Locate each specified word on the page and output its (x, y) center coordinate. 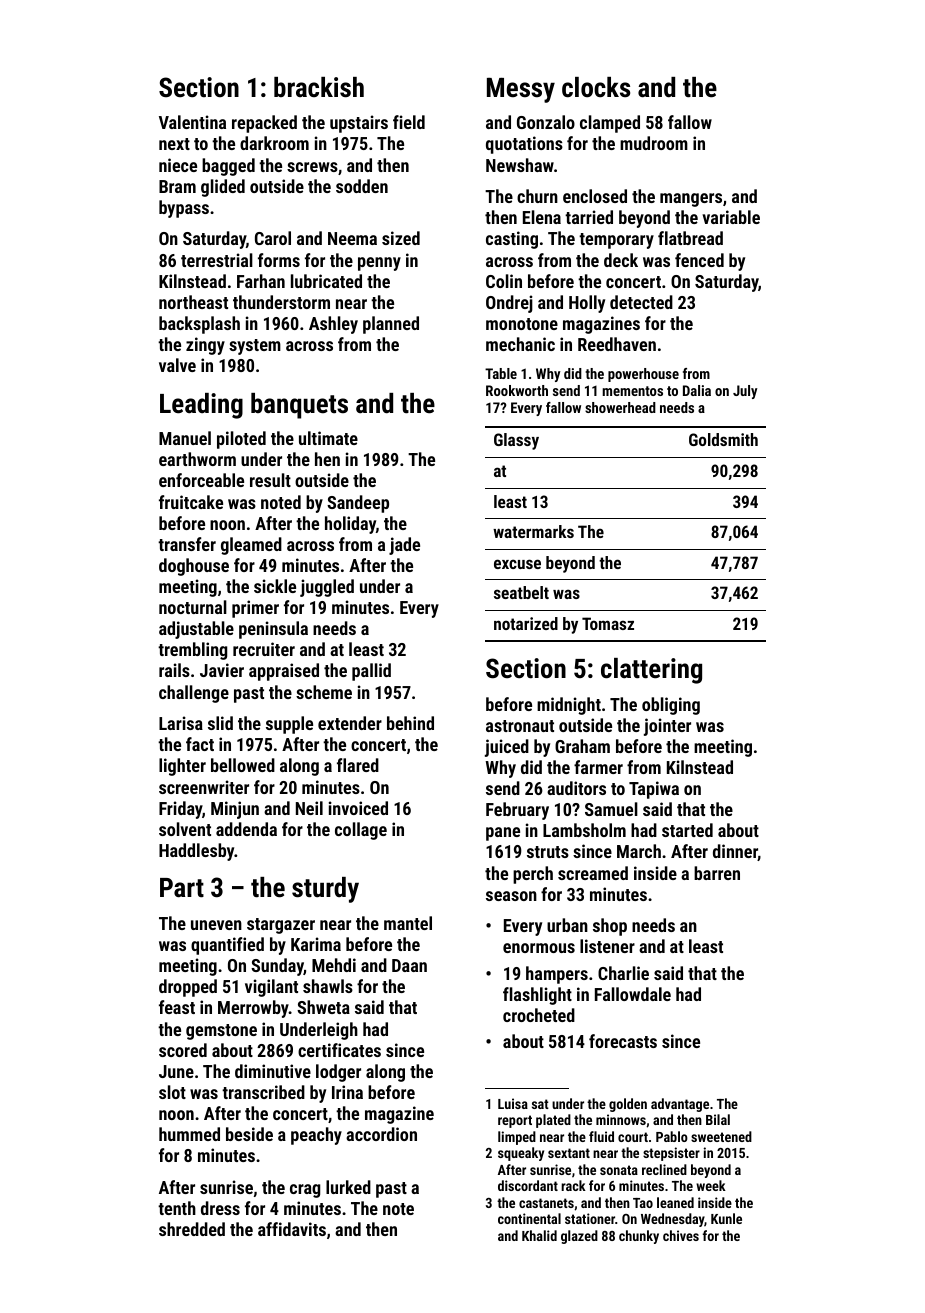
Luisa (513, 1103)
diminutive (273, 1071)
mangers (691, 200)
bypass (184, 209)
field (409, 122)
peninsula (273, 630)
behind (410, 723)
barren (717, 873)
